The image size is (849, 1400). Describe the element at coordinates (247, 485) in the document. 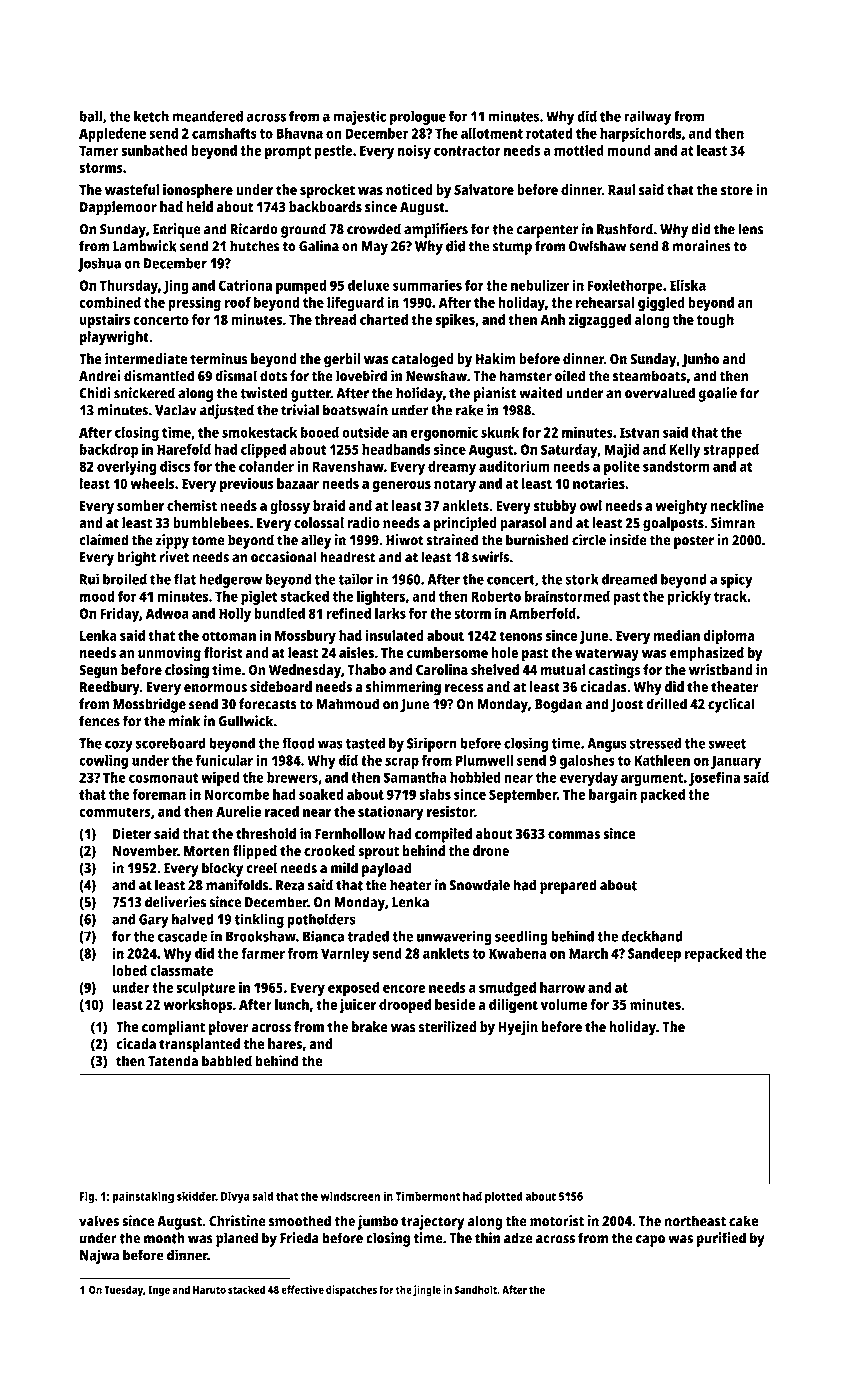

I see `previous` at that location.
